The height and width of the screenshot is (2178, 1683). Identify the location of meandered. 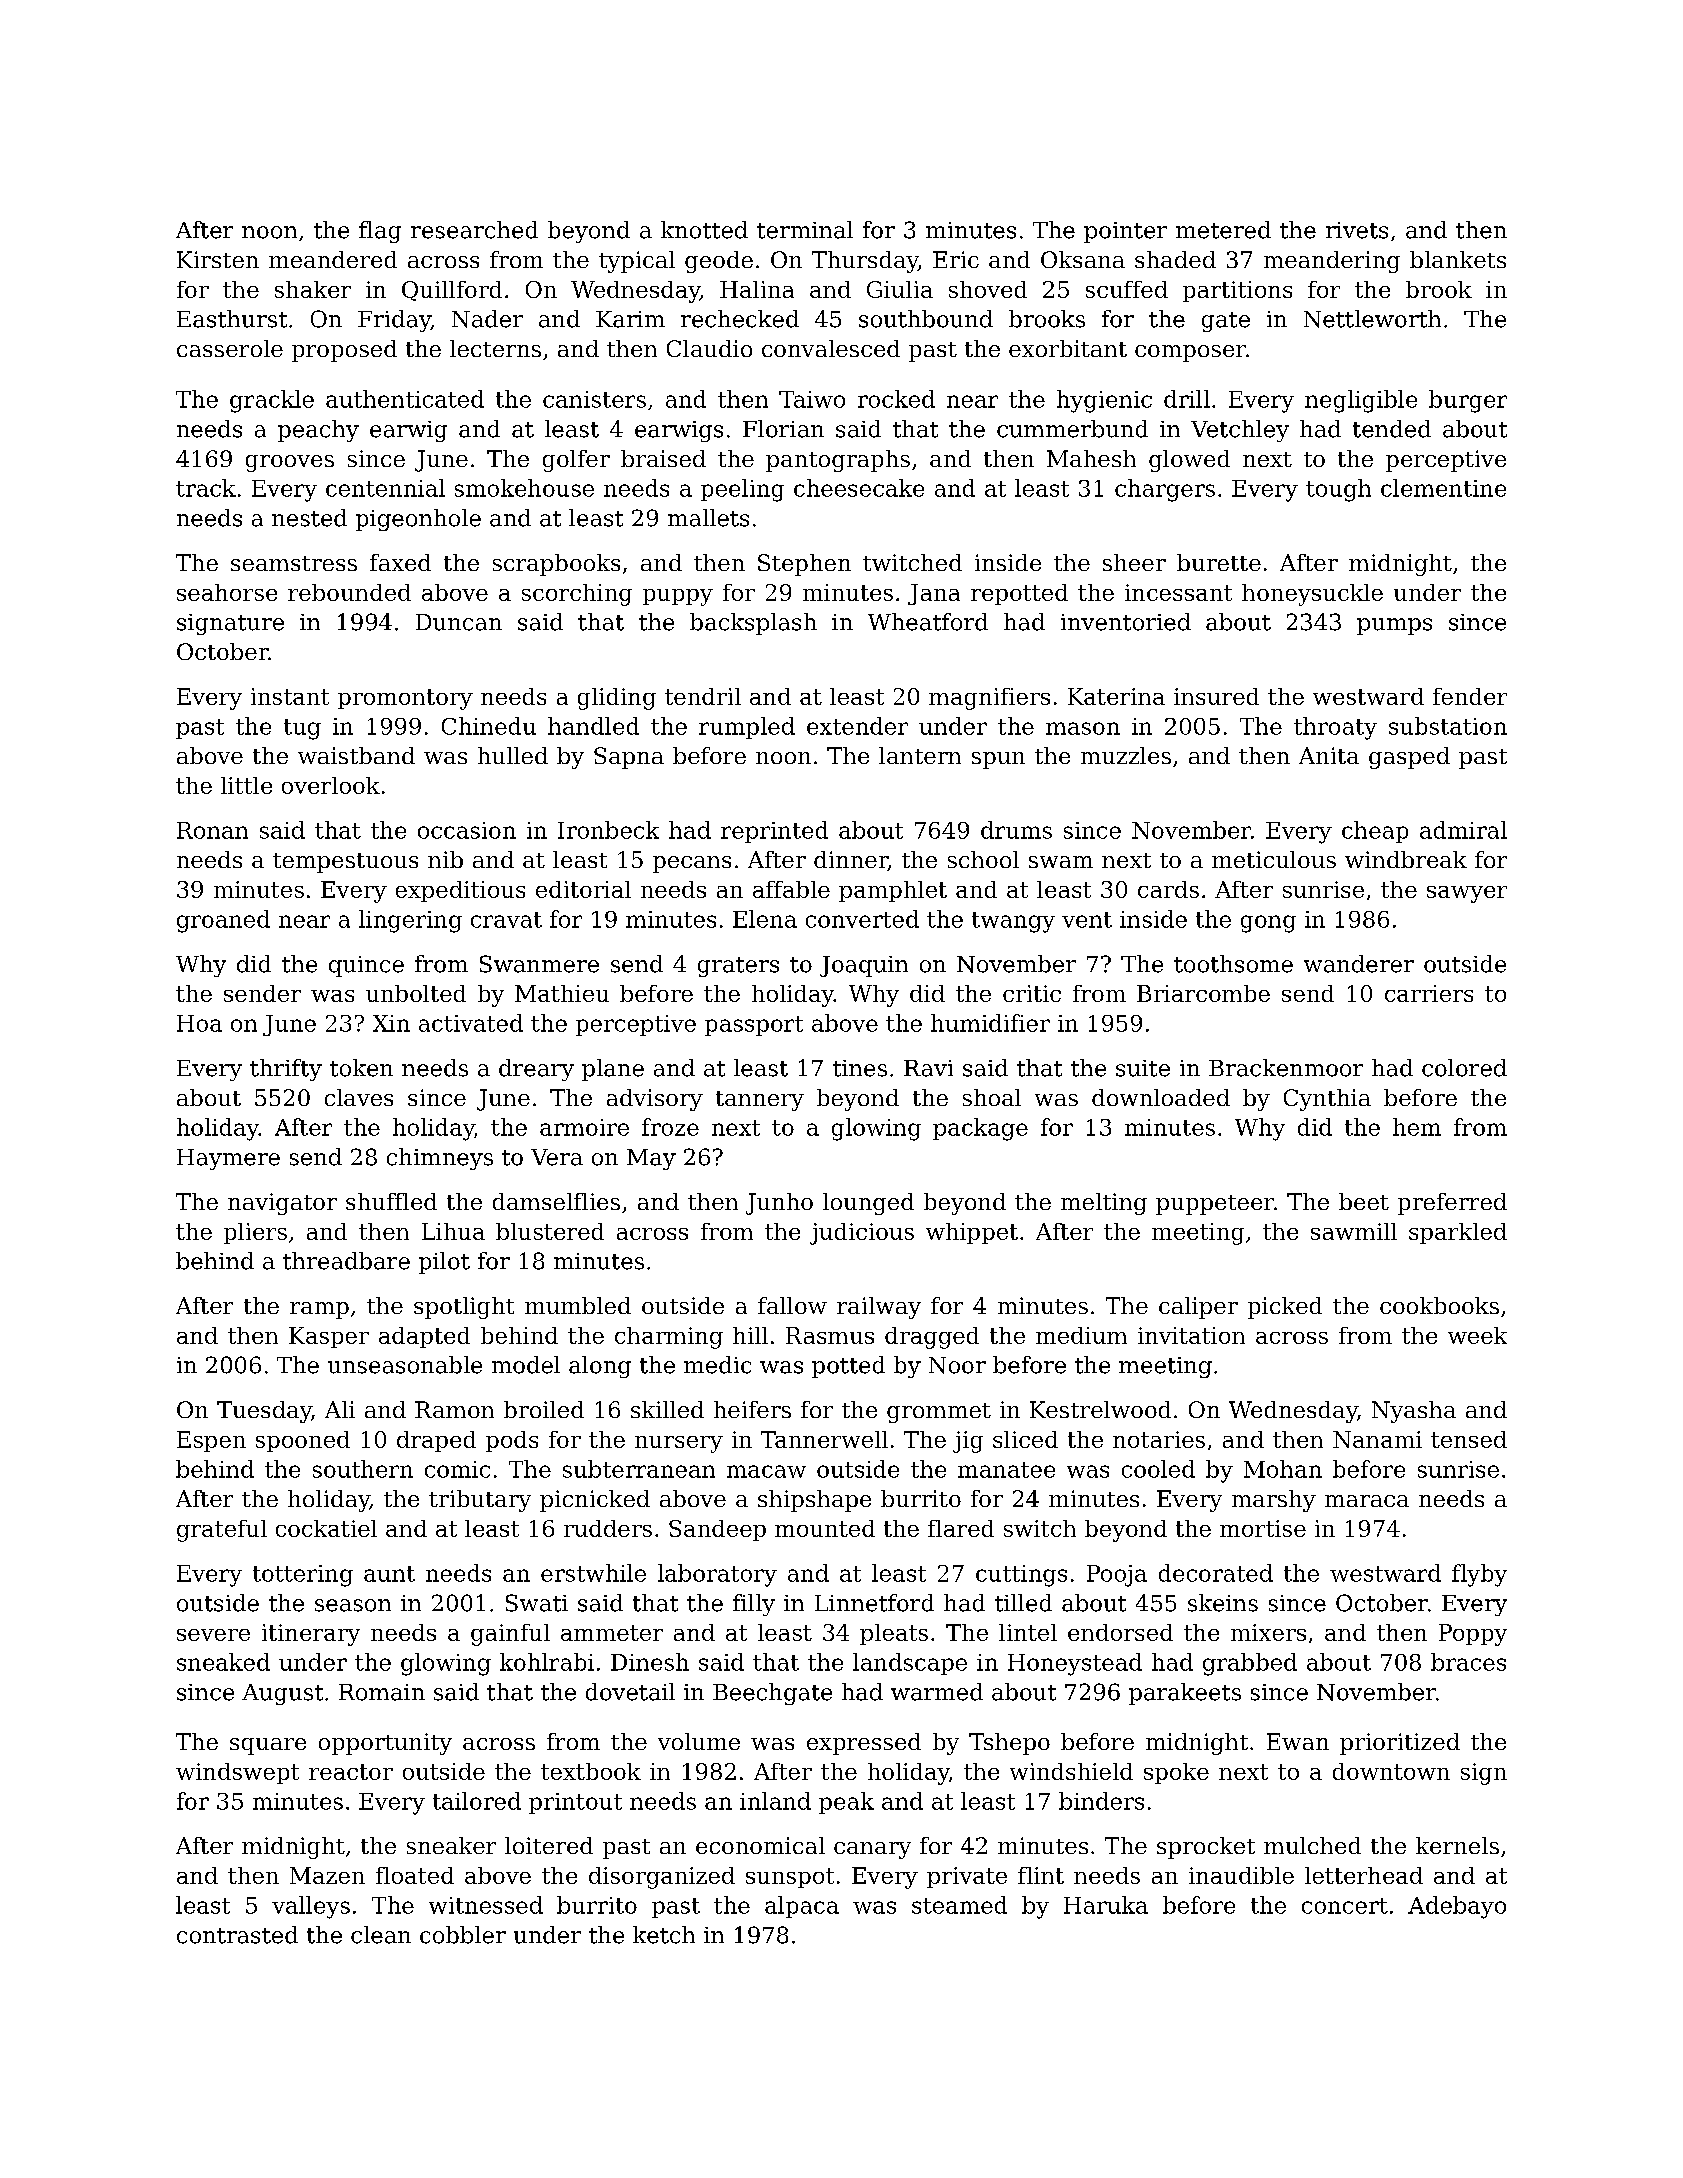
(333, 259).
